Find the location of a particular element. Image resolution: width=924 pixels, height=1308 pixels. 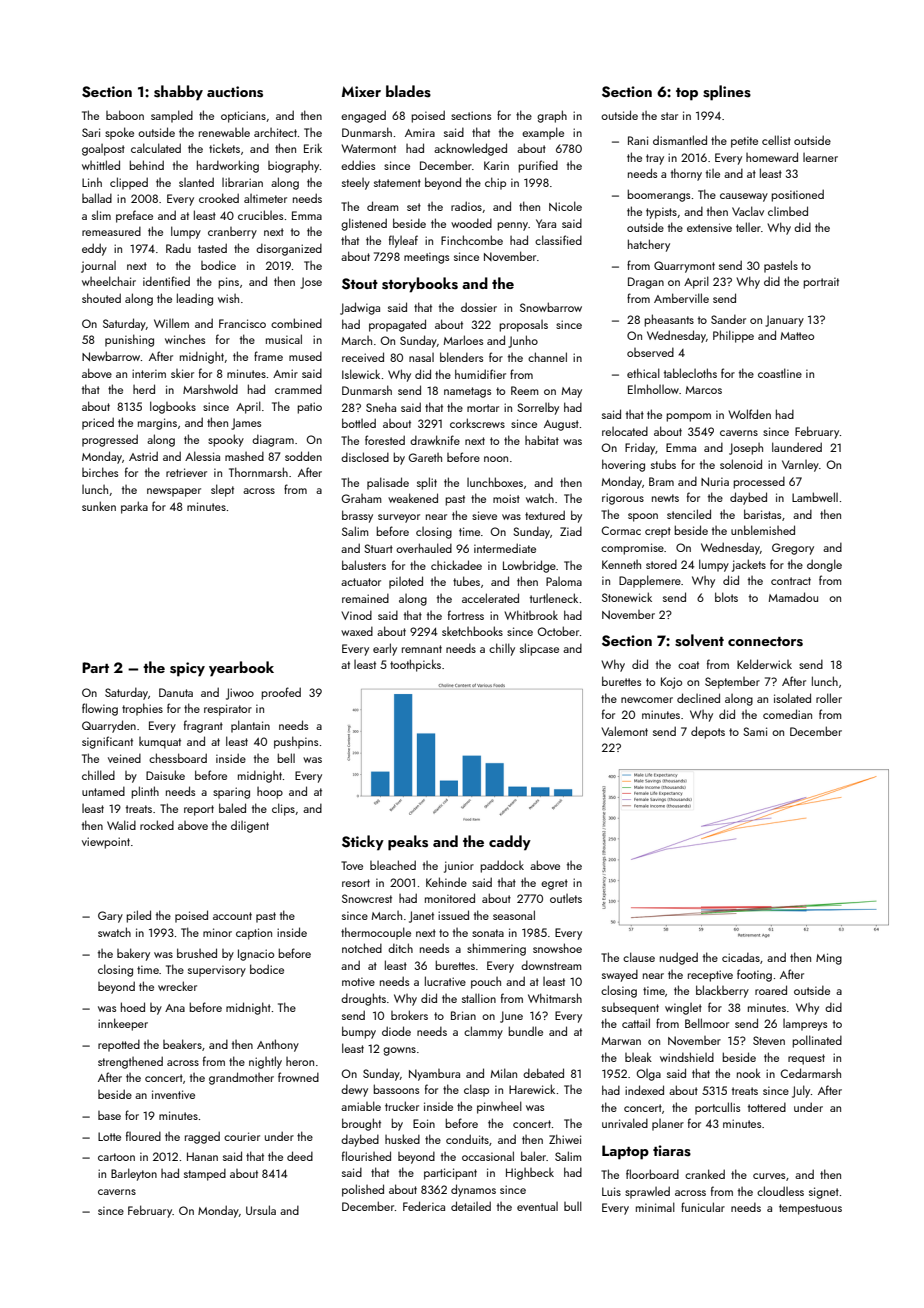

slanted is located at coordinates (196, 182).
